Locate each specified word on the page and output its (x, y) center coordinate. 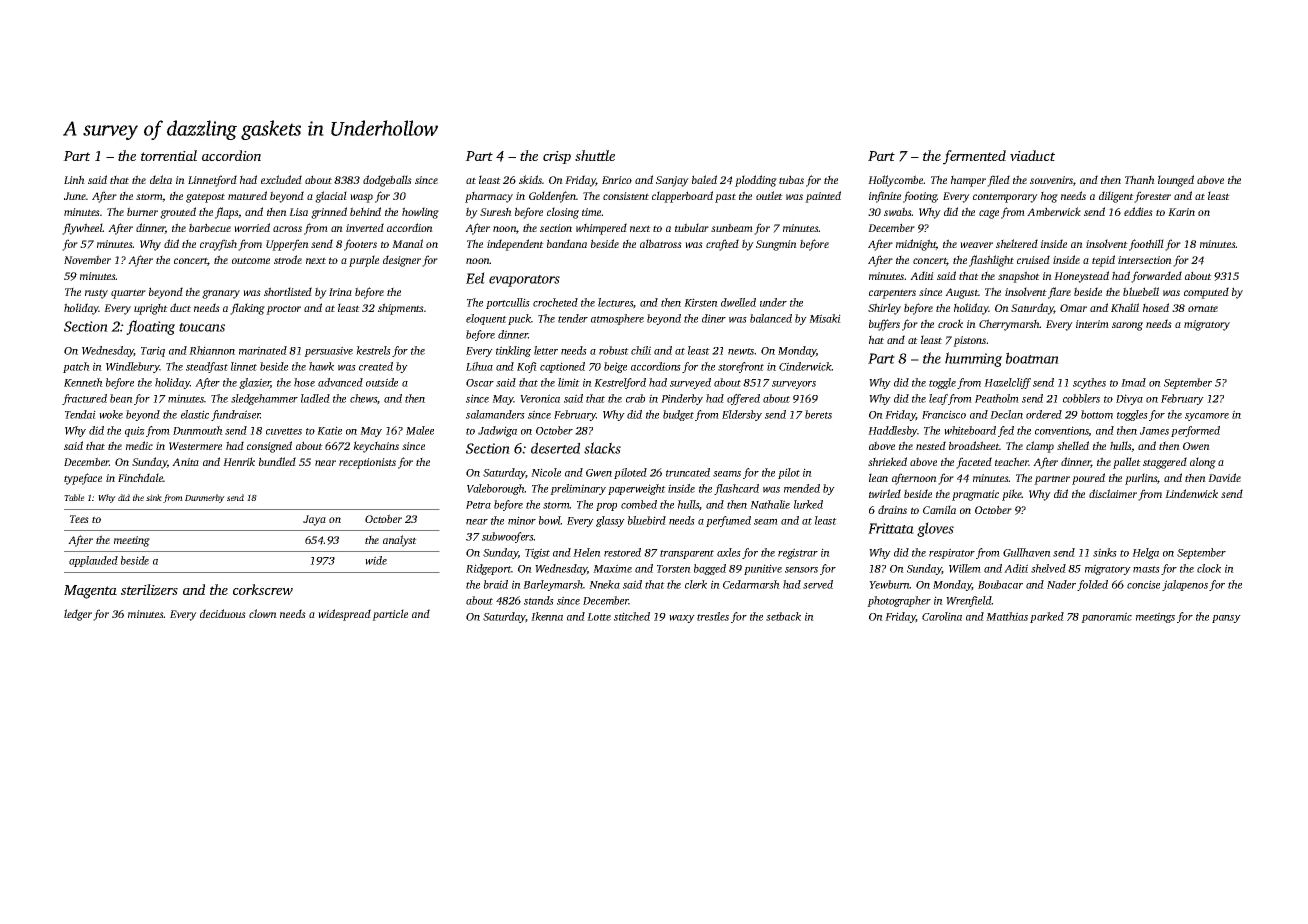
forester (1152, 197)
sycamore (1207, 417)
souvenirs (1051, 180)
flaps (227, 213)
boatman (1032, 358)
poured (1088, 479)
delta (161, 179)
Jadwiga (497, 431)
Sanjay (672, 181)
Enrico (617, 180)
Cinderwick (805, 366)
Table (74, 497)
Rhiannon (212, 350)
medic (139, 445)
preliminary (578, 489)
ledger (78, 615)
